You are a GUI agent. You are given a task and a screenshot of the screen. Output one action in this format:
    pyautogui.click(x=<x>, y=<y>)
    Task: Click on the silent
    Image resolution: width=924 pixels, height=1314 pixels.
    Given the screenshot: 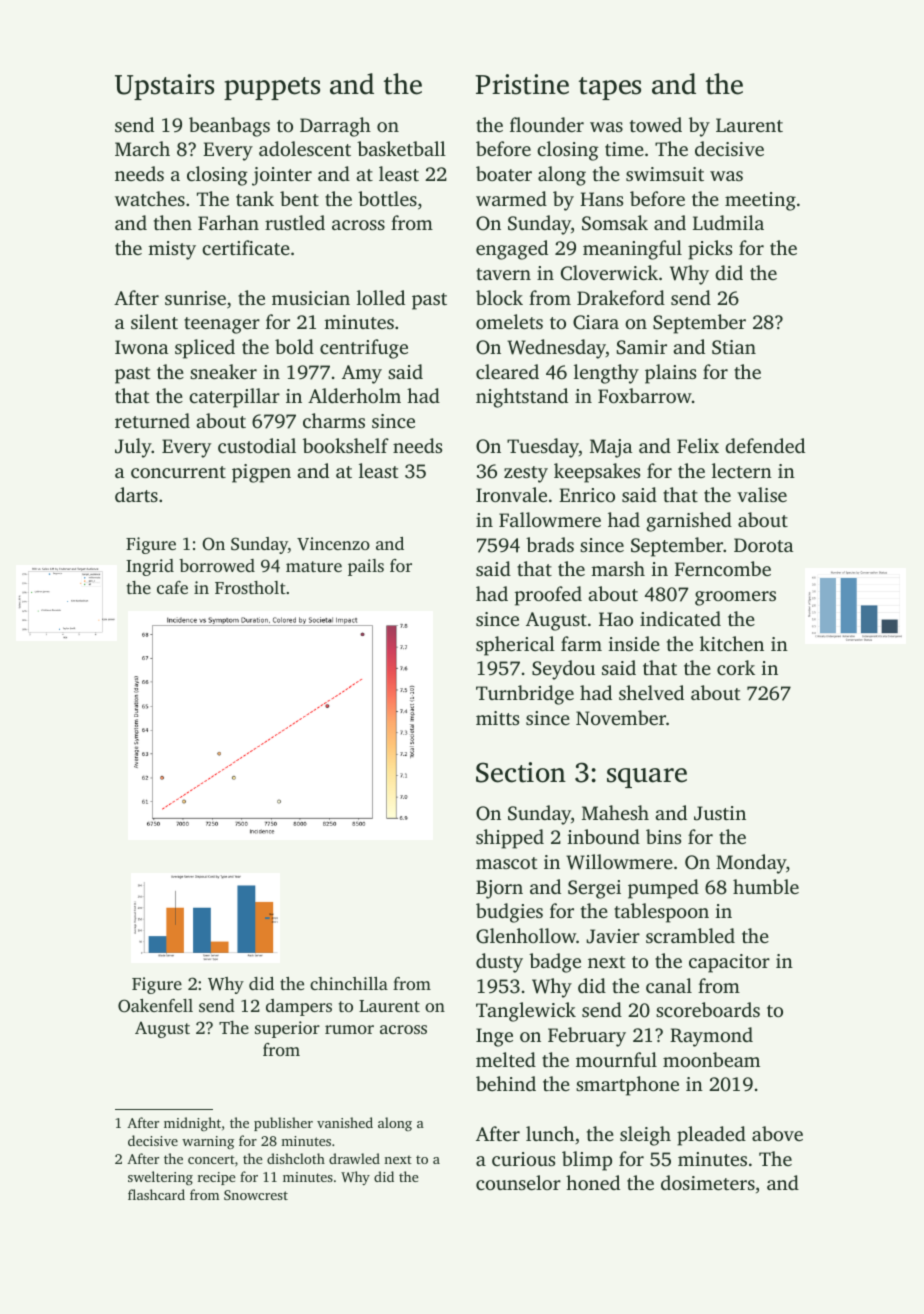 What is the action you would take?
    pyautogui.click(x=154, y=321)
